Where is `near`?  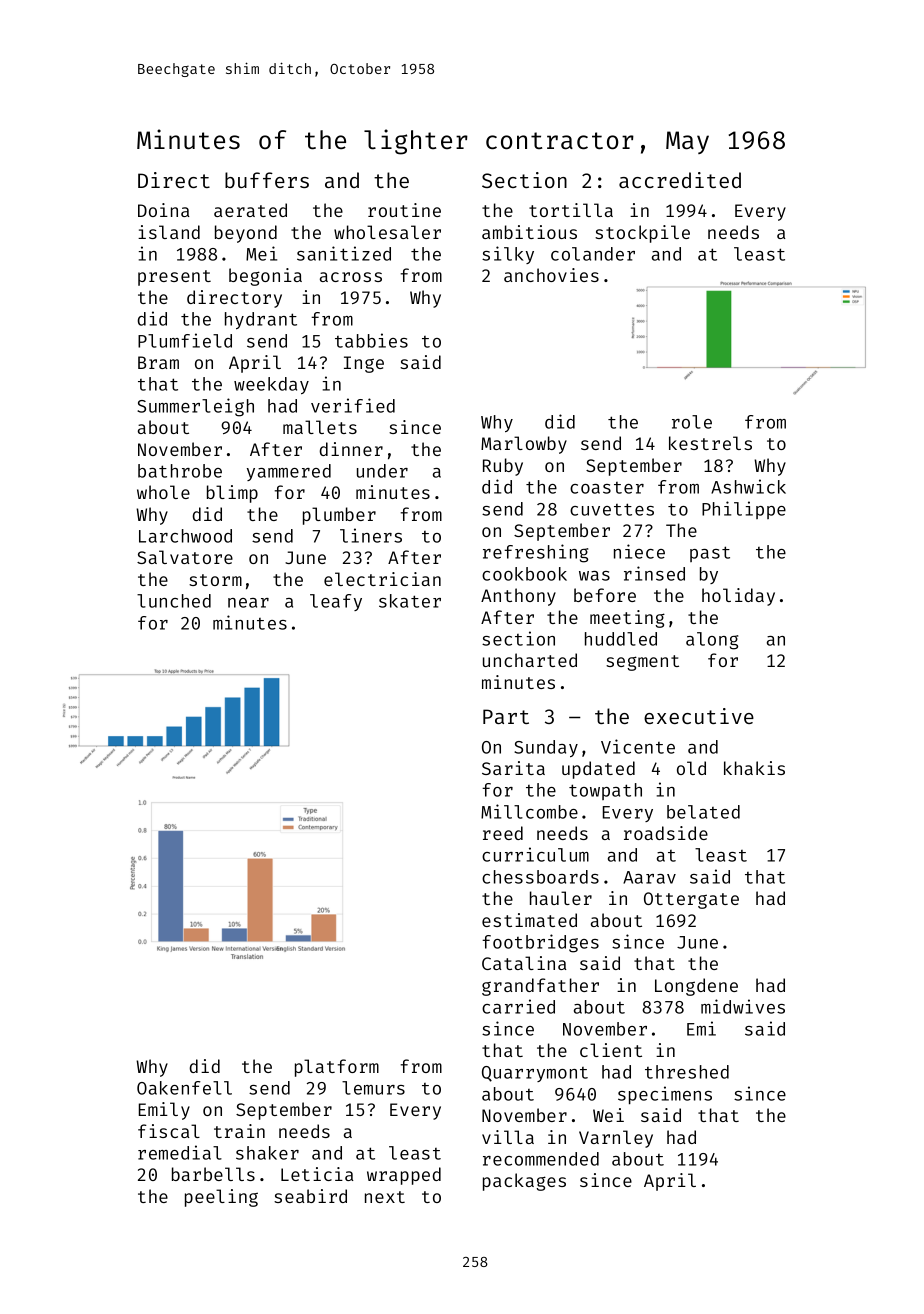
near is located at coordinates (248, 603).
